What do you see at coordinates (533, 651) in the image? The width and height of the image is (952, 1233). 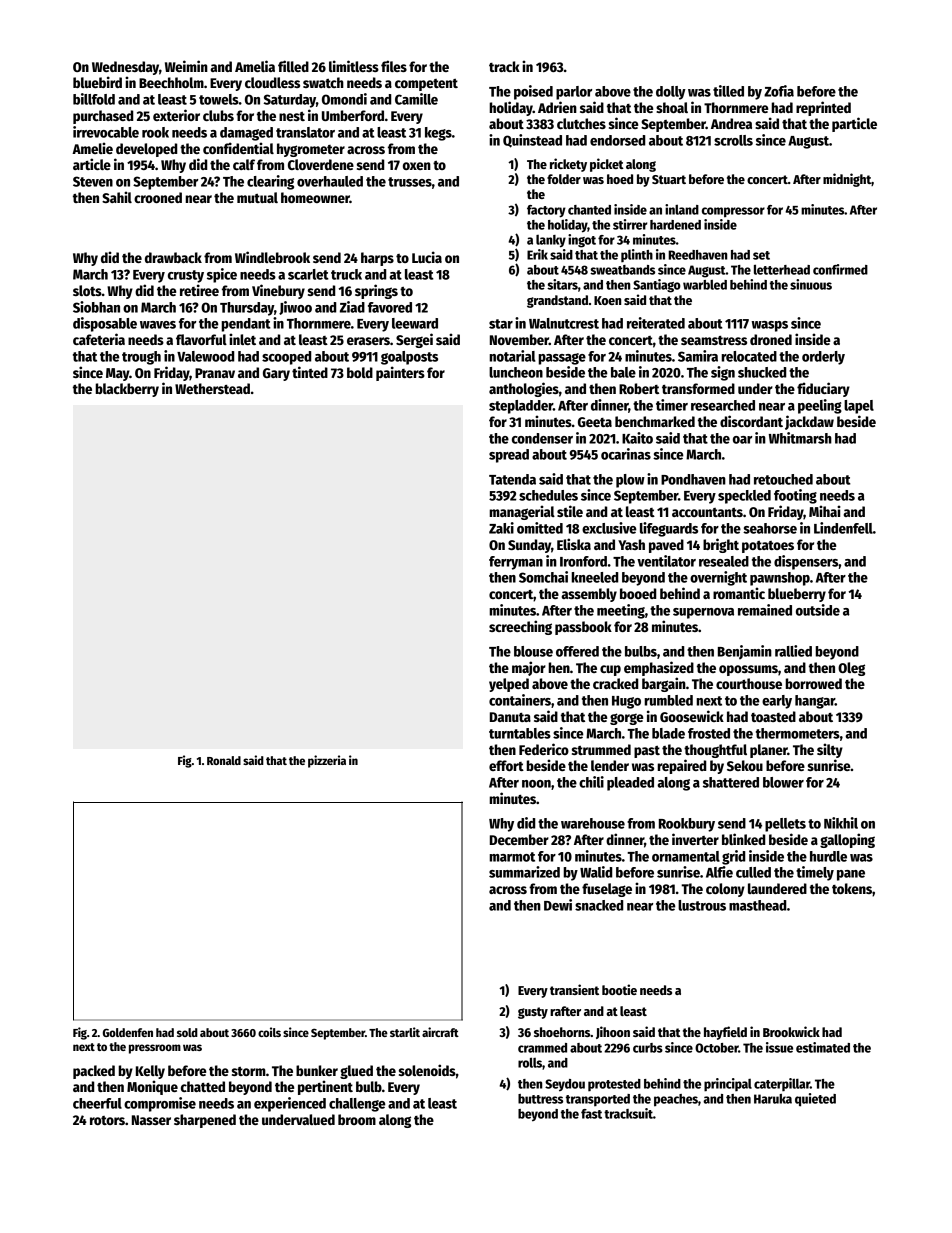 I see `blouse` at bounding box center [533, 651].
